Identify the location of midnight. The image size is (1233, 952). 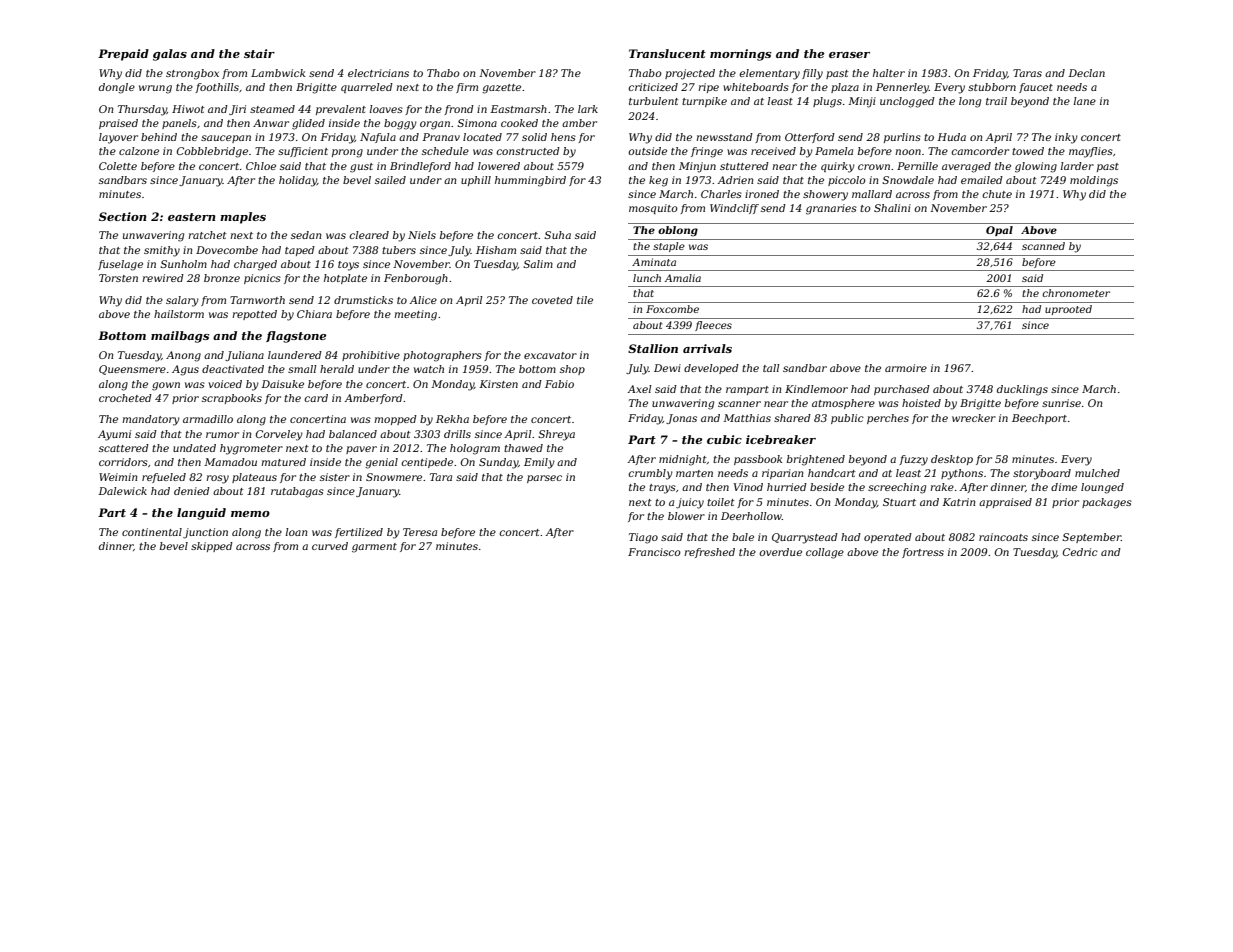
(683, 460).
